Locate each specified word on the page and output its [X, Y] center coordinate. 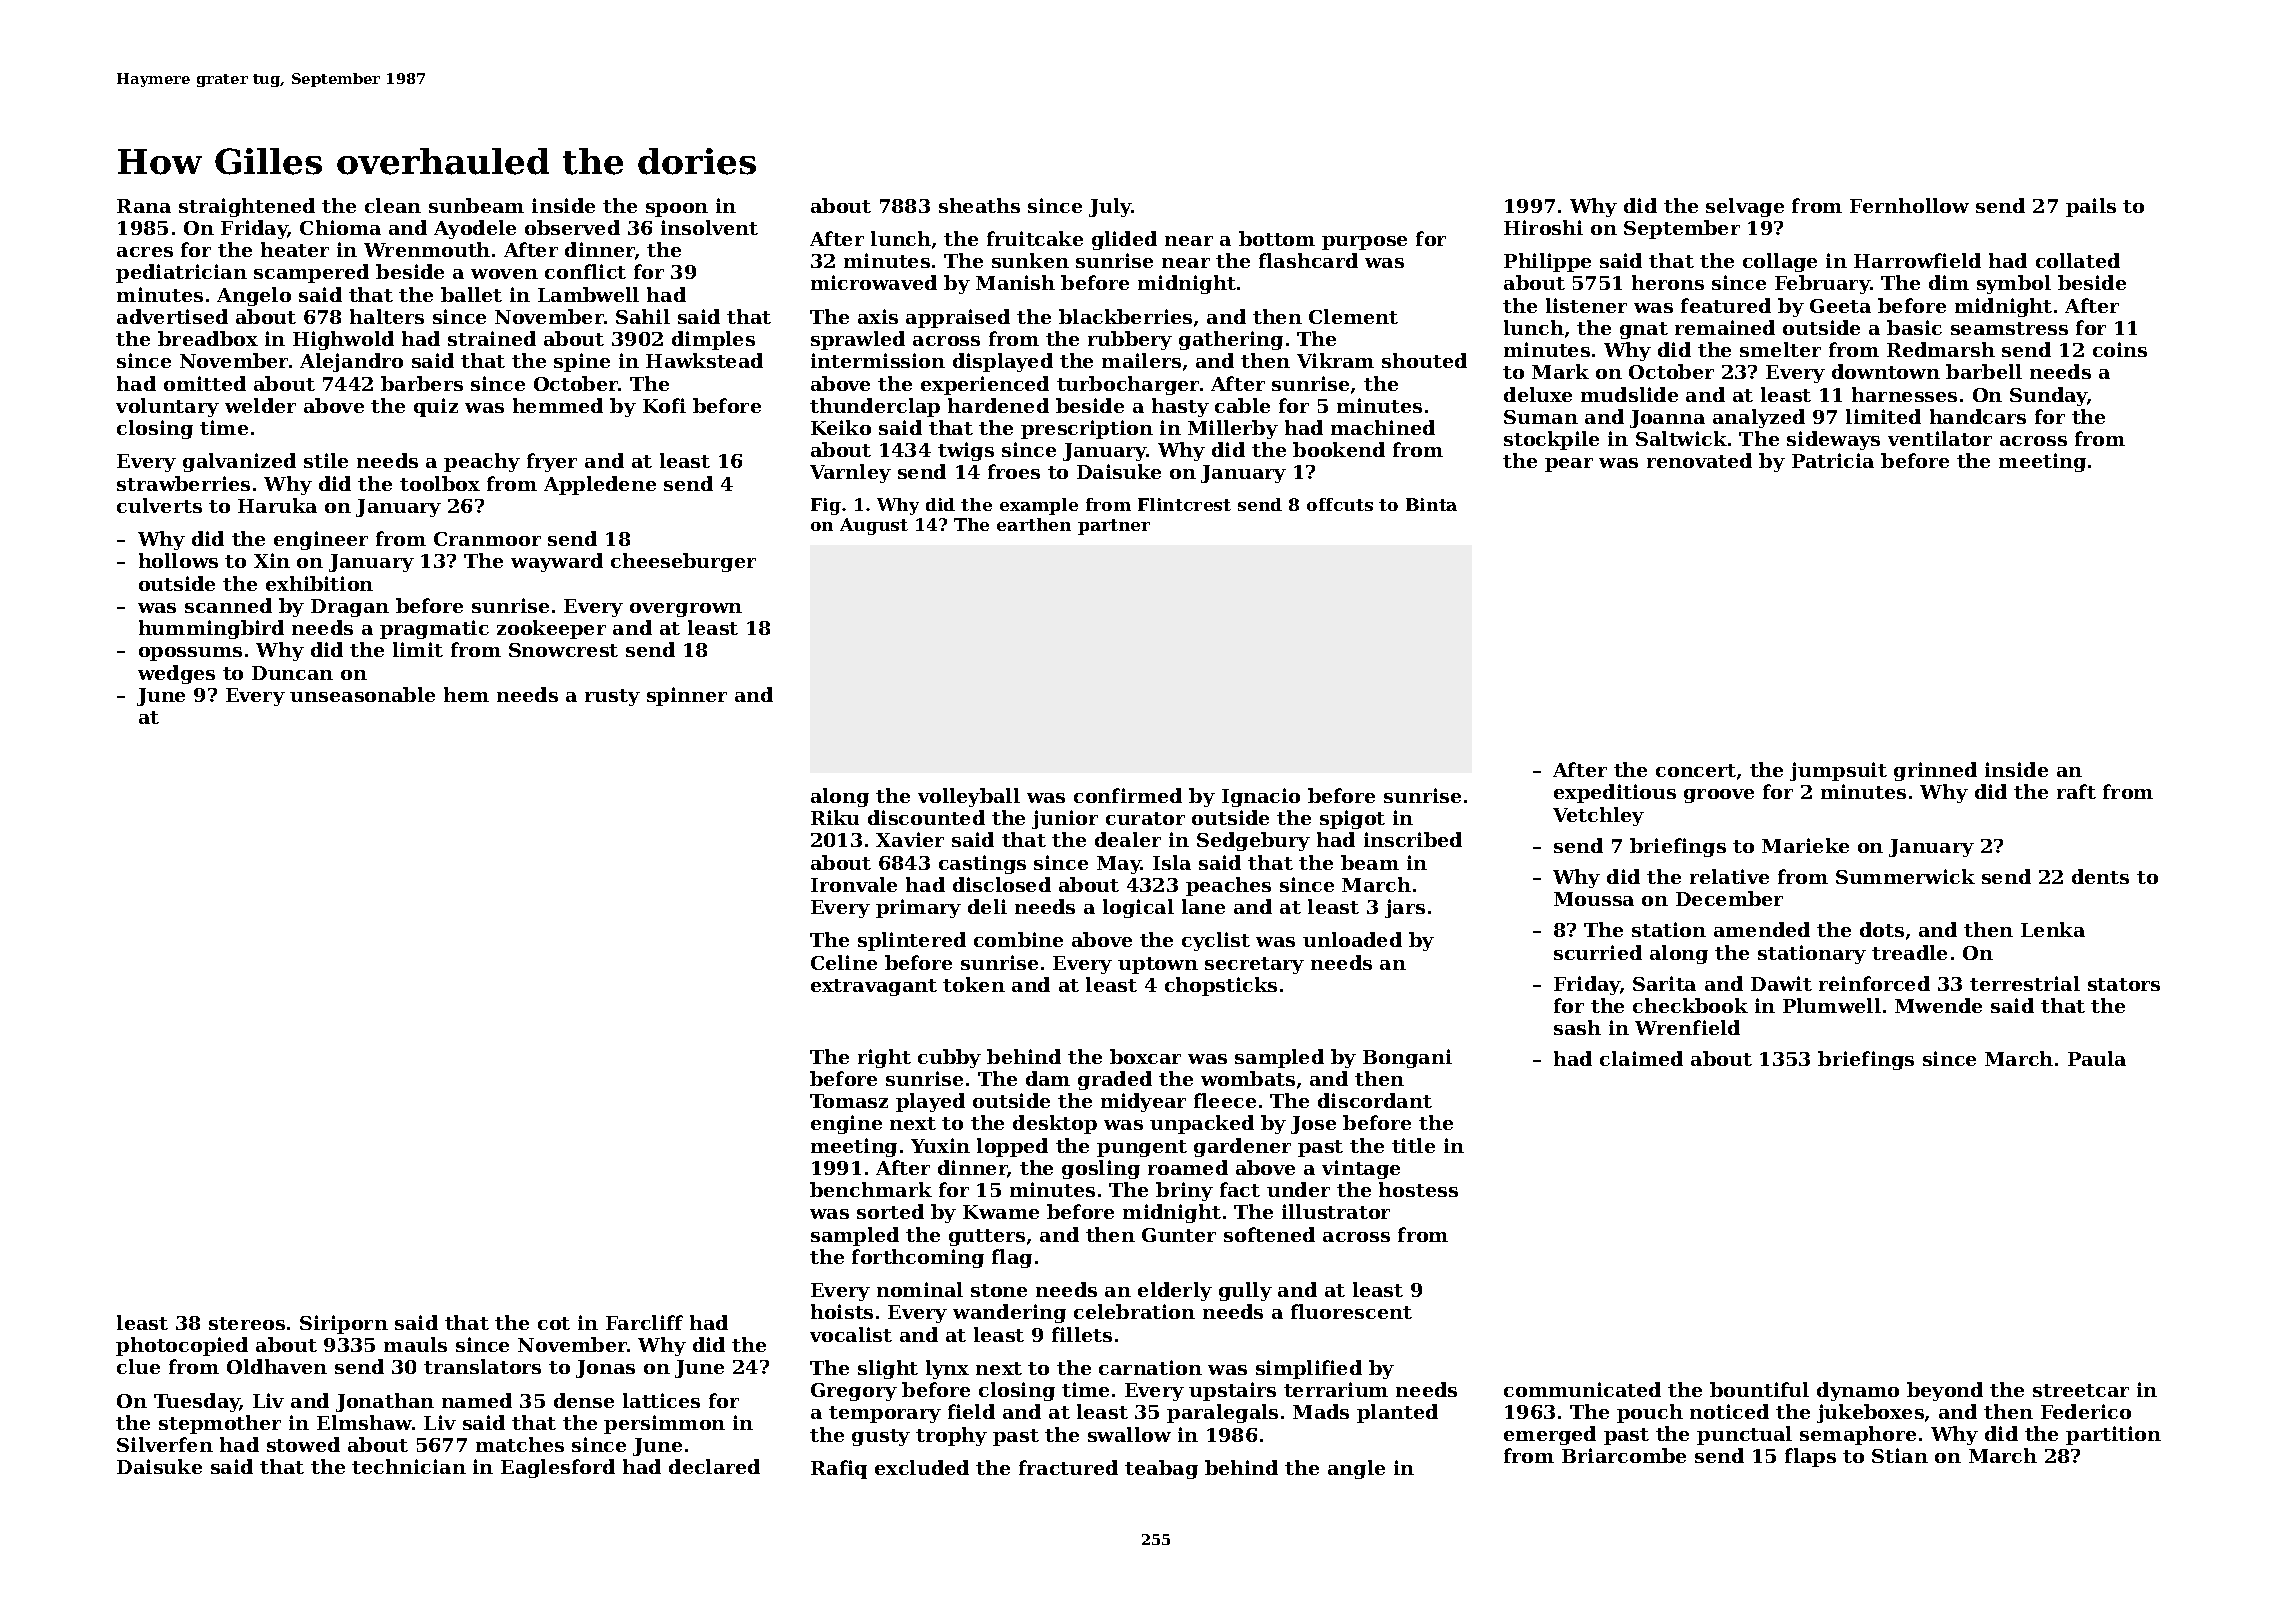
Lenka [2053, 929]
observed [572, 227]
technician [409, 1466]
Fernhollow [1909, 205]
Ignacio [1261, 797]
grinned [1935, 771]
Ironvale [854, 884]
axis [878, 316]
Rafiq [839, 1469]
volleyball [969, 797]
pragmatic [434, 629]
